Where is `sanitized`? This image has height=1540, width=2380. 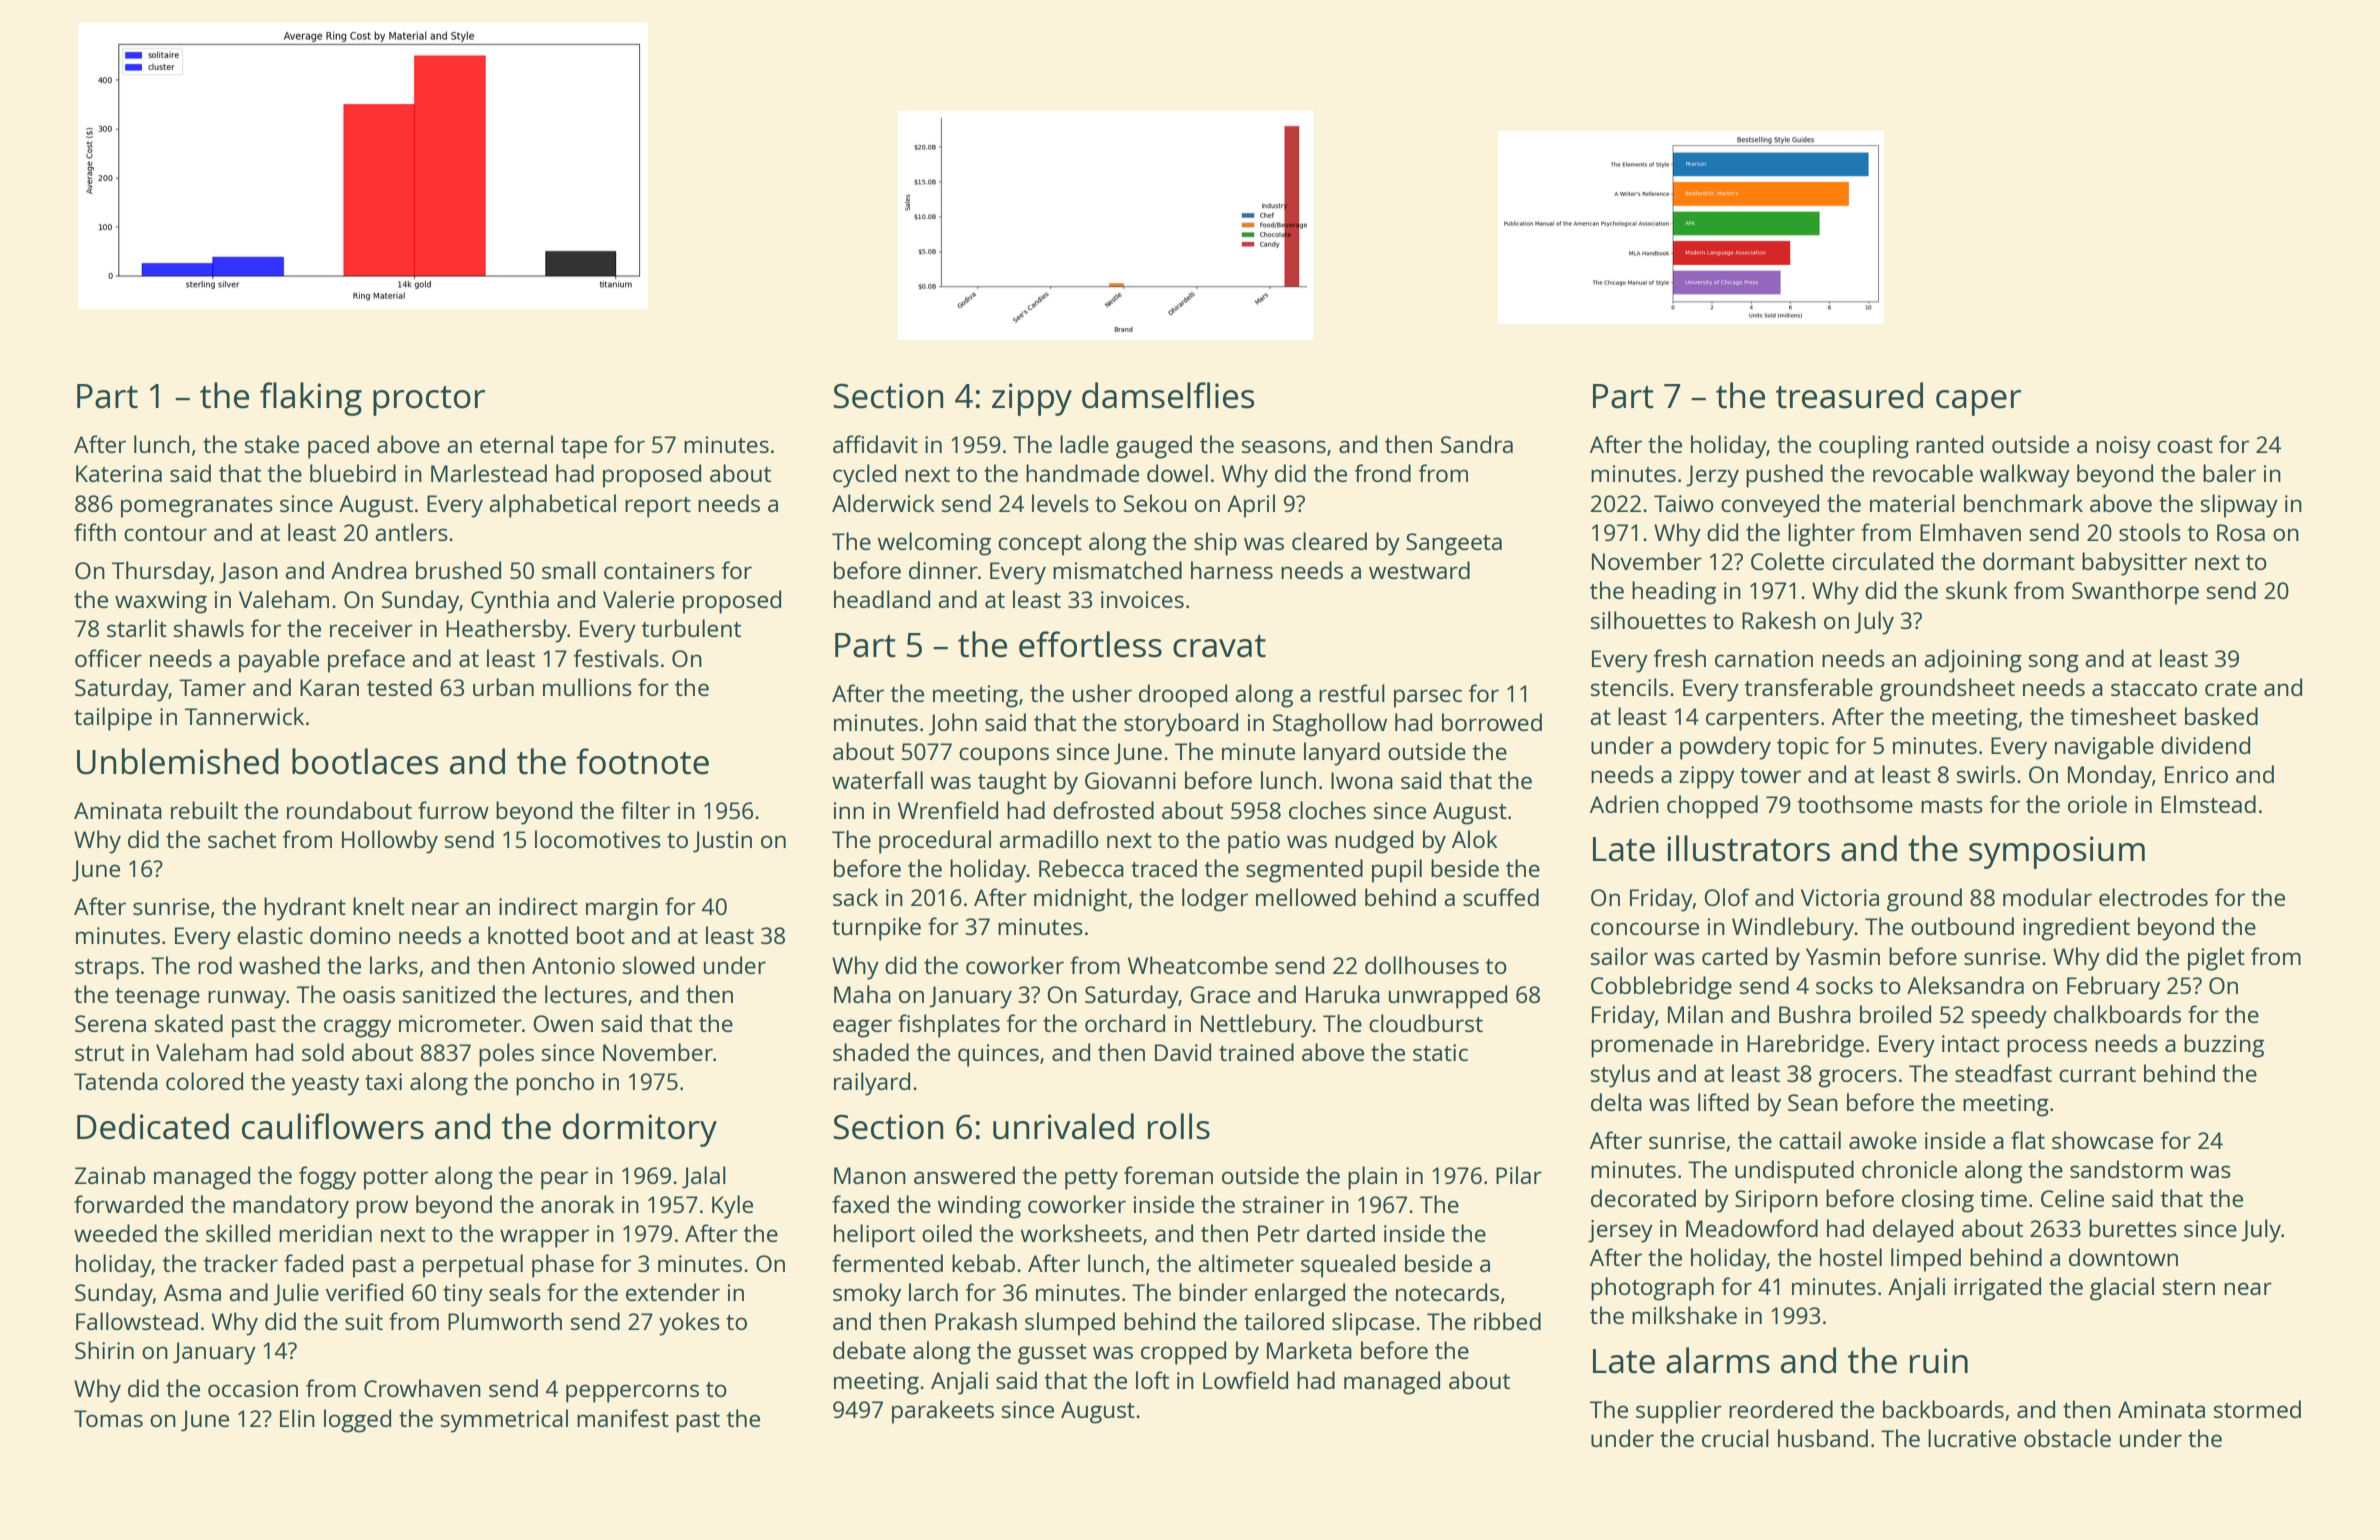
sanitized is located at coordinates (449, 994).
